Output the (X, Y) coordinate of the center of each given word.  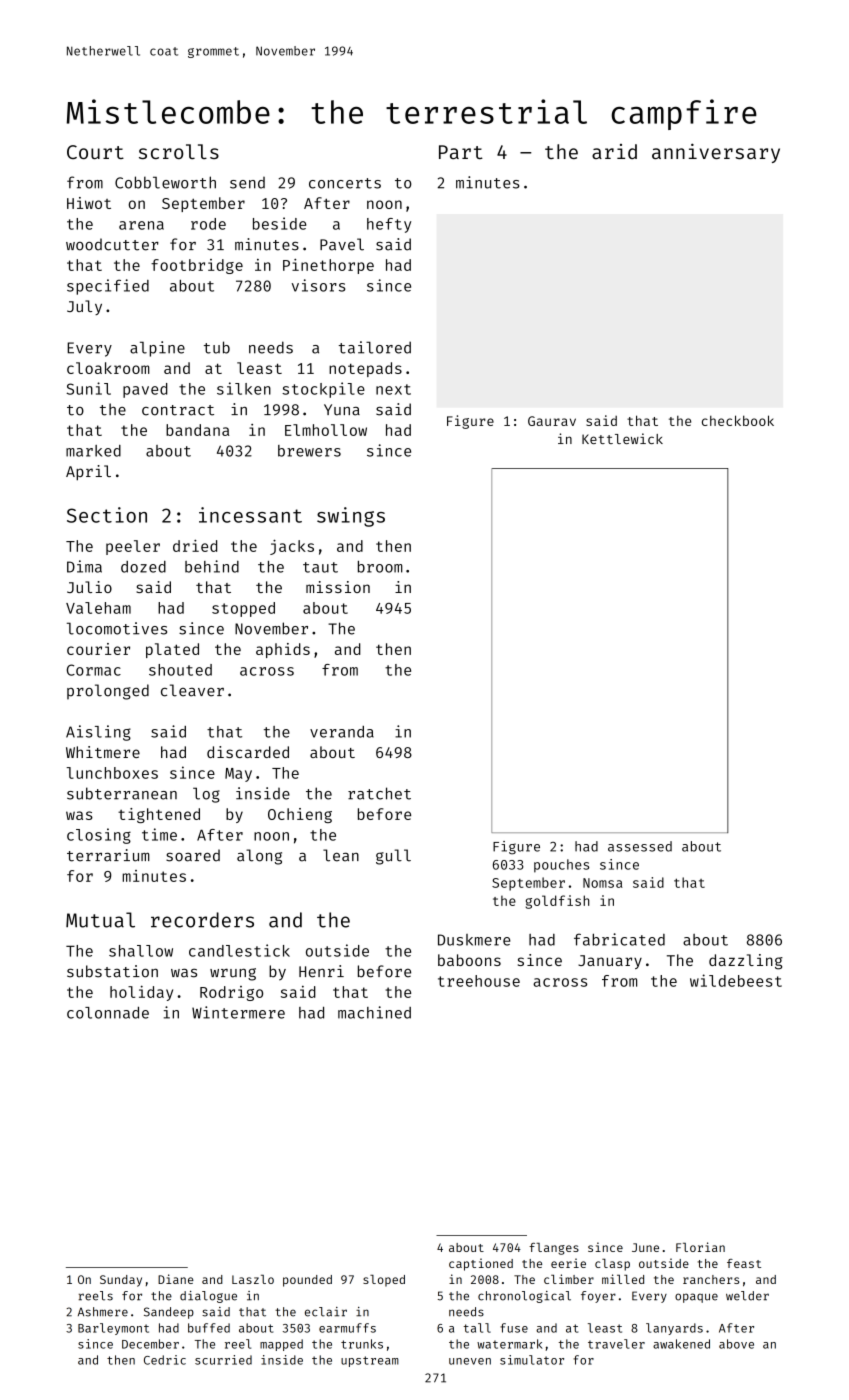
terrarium (108, 855)
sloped (384, 1281)
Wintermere (238, 1012)
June (645, 1247)
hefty (389, 225)
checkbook (738, 420)
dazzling (746, 962)
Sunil (88, 388)
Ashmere (103, 1312)
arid (614, 151)
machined (374, 1012)
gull (393, 857)
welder (747, 1296)
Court (95, 152)
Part (461, 152)
